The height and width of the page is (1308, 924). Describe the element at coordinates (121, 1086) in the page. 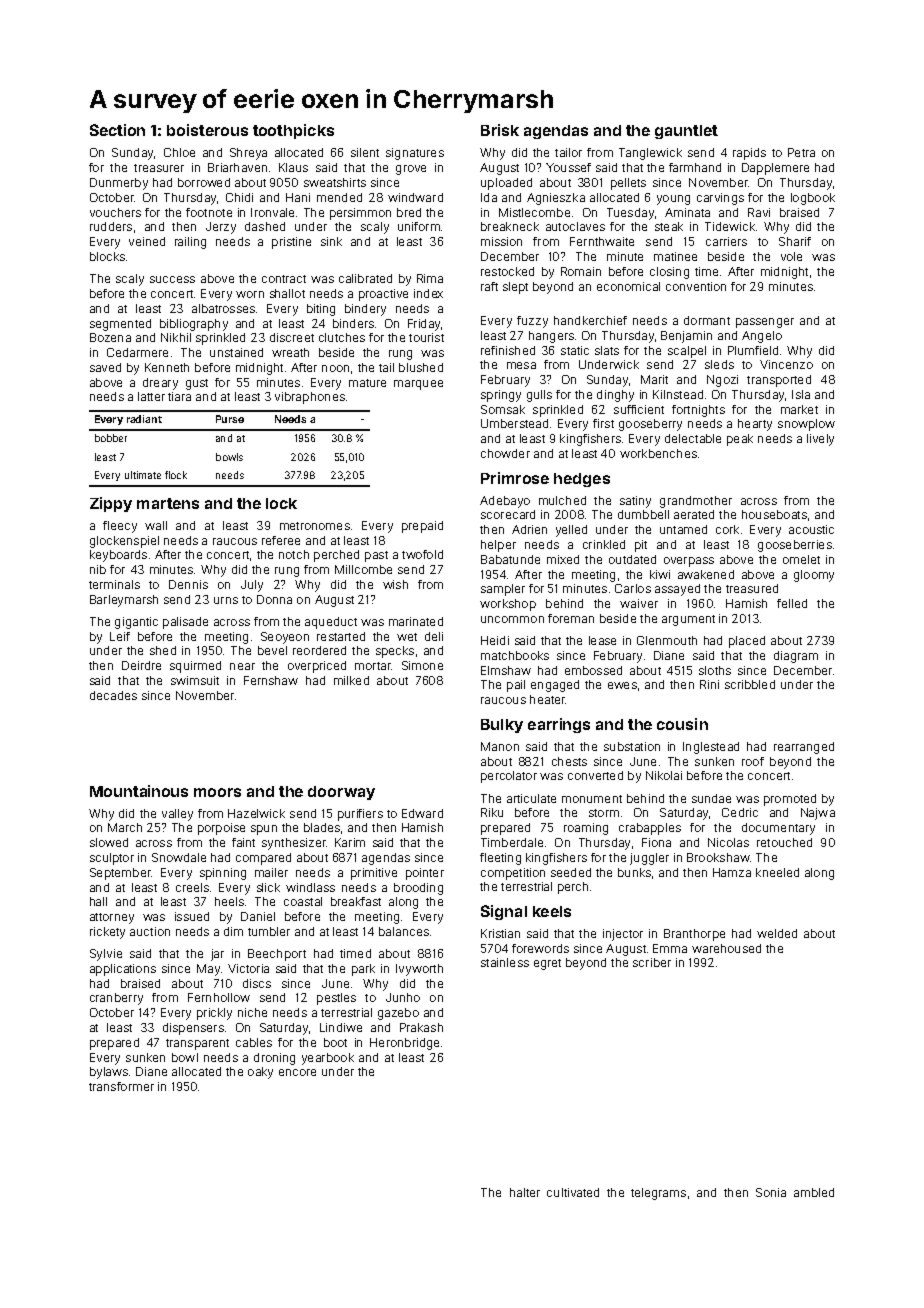

I see `transformer` at that location.
